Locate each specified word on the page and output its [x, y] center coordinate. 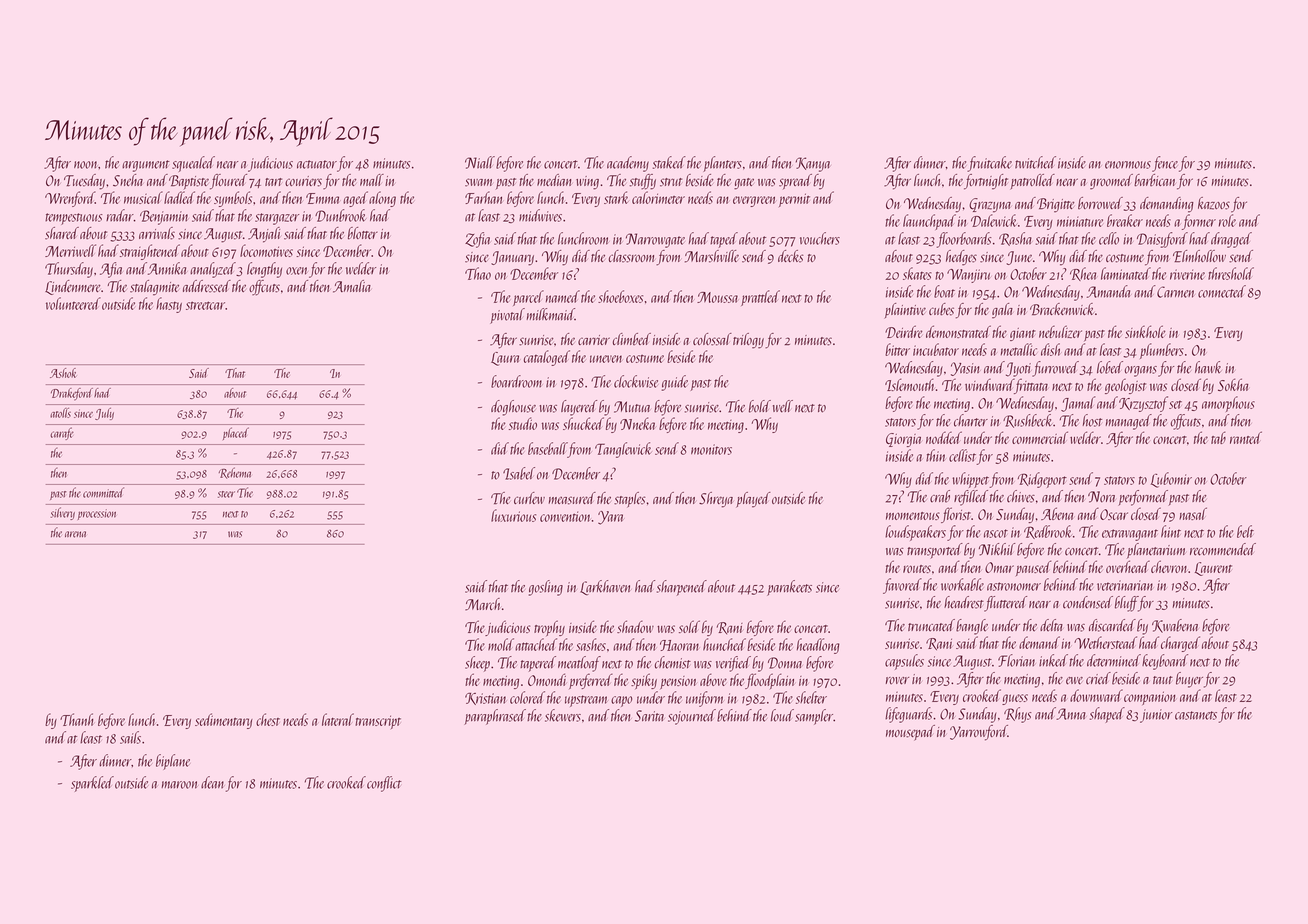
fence [1165, 164]
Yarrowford [979, 733]
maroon [179, 785]
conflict [384, 784]
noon [85, 165]
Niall [480, 162]
